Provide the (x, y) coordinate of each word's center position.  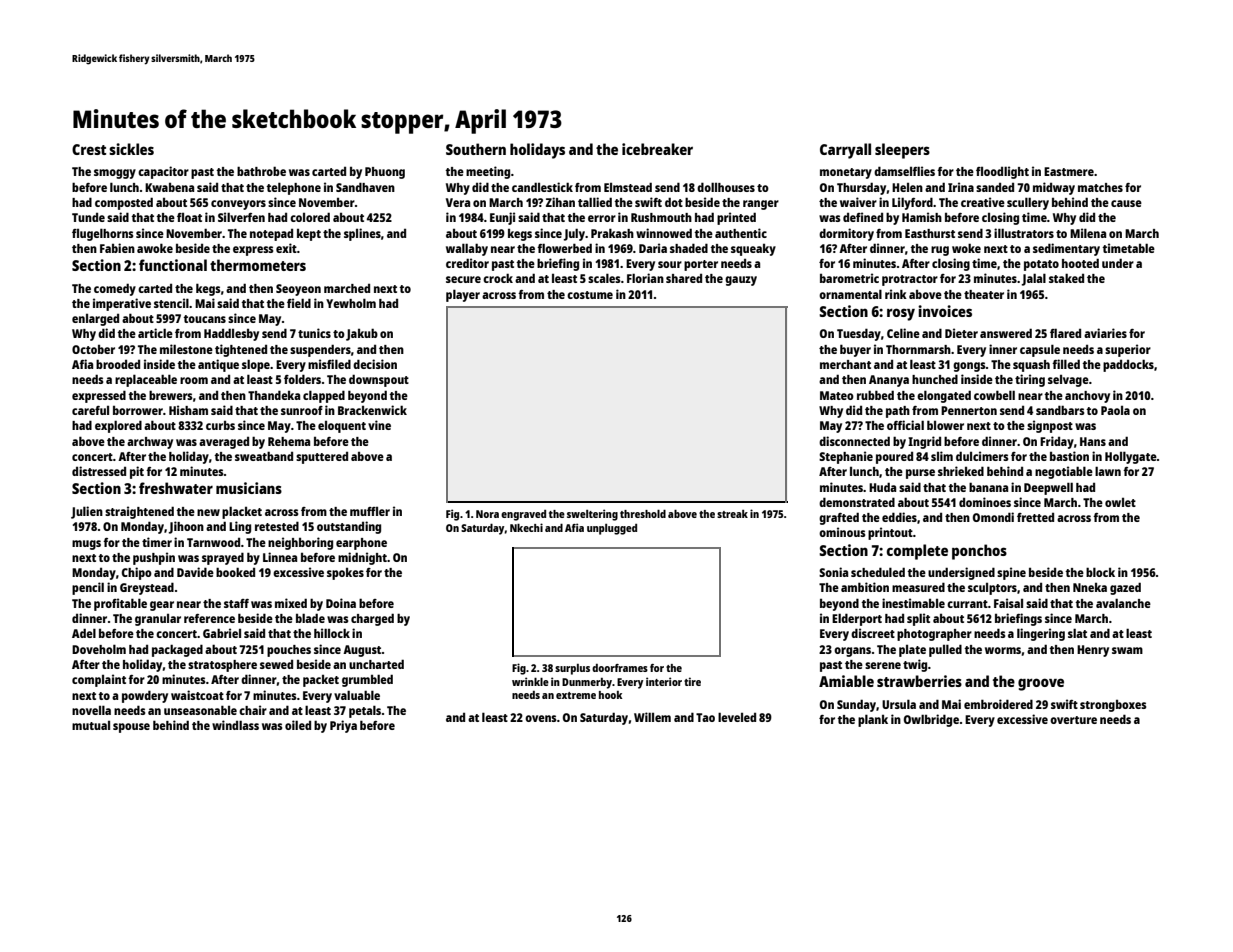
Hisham (188, 410)
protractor (910, 280)
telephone (293, 188)
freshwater (176, 488)
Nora (487, 514)
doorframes (620, 668)
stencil (171, 303)
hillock (332, 633)
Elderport (857, 619)
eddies (899, 517)
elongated (944, 396)
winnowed (664, 233)
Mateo (837, 395)
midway (1054, 188)
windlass (235, 725)
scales (604, 278)
